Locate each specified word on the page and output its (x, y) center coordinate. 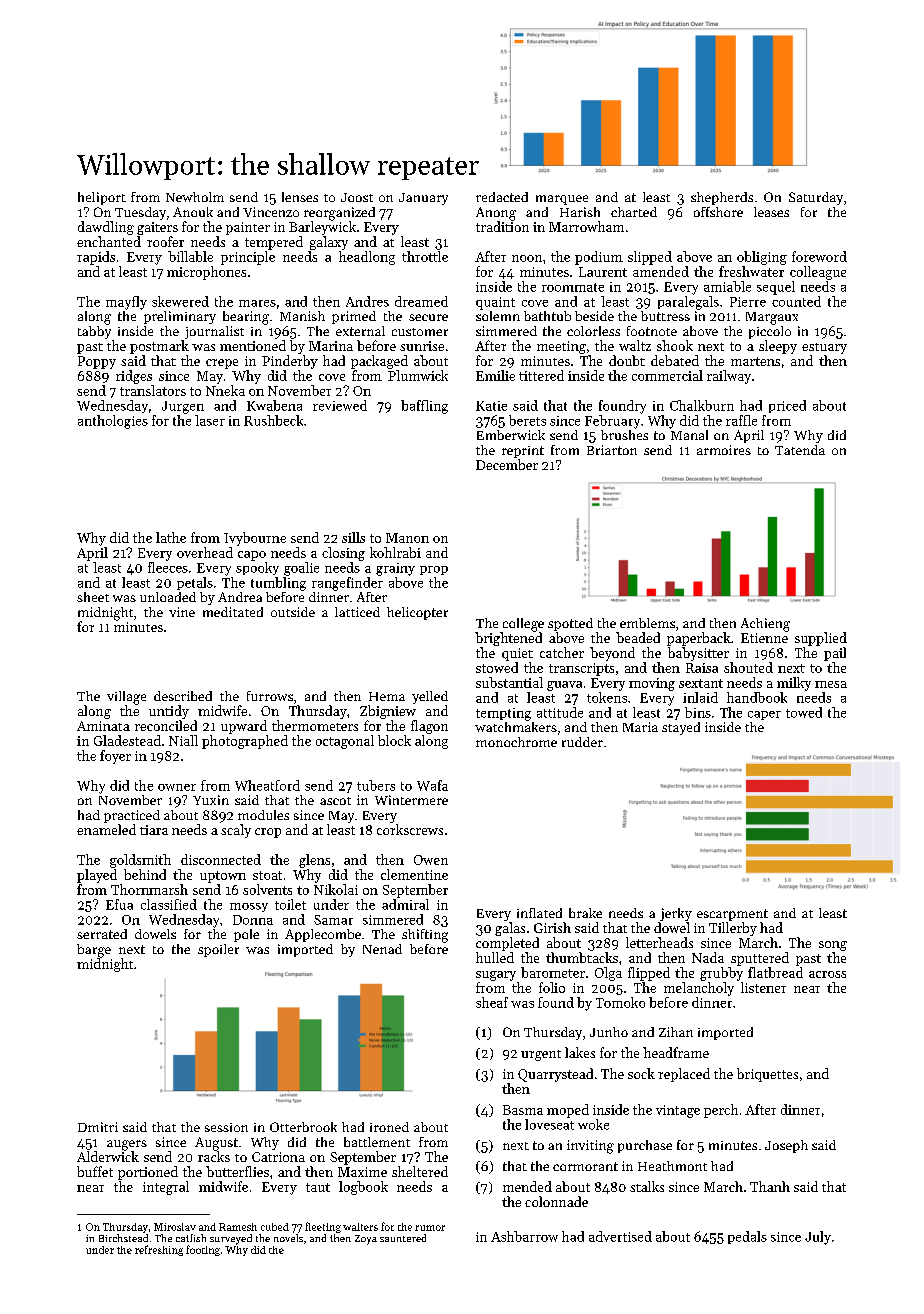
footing (203, 1250)
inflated (539, 913)
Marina (331, 346)
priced (787, 406)
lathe (171, 537)
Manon (407, 538)
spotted (570, 624)
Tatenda (800, 450)
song (833, 946)
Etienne (764, 638)
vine (182, 612)
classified (169, 904)
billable (190, 256)
